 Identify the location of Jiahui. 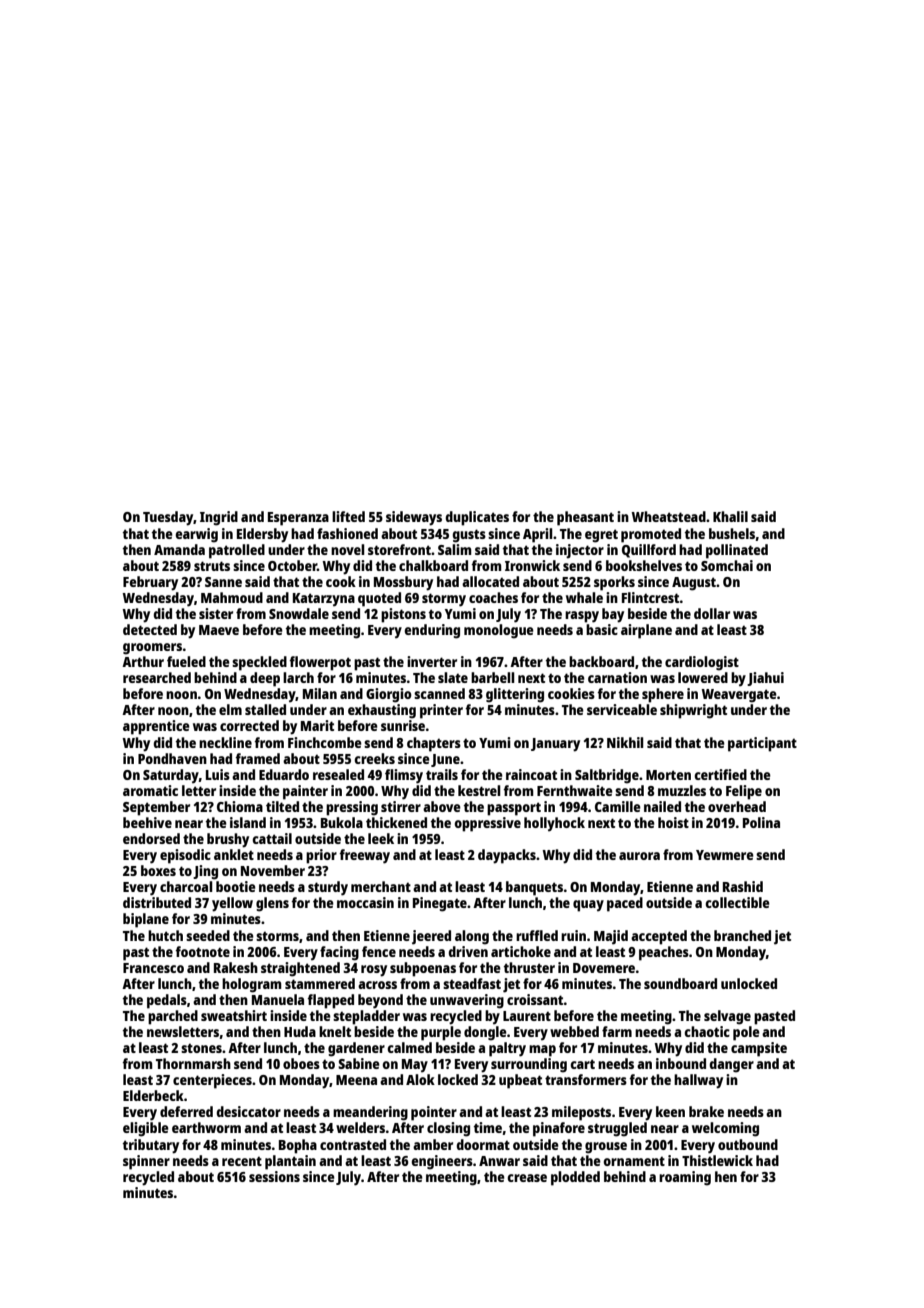
(765, 679).
